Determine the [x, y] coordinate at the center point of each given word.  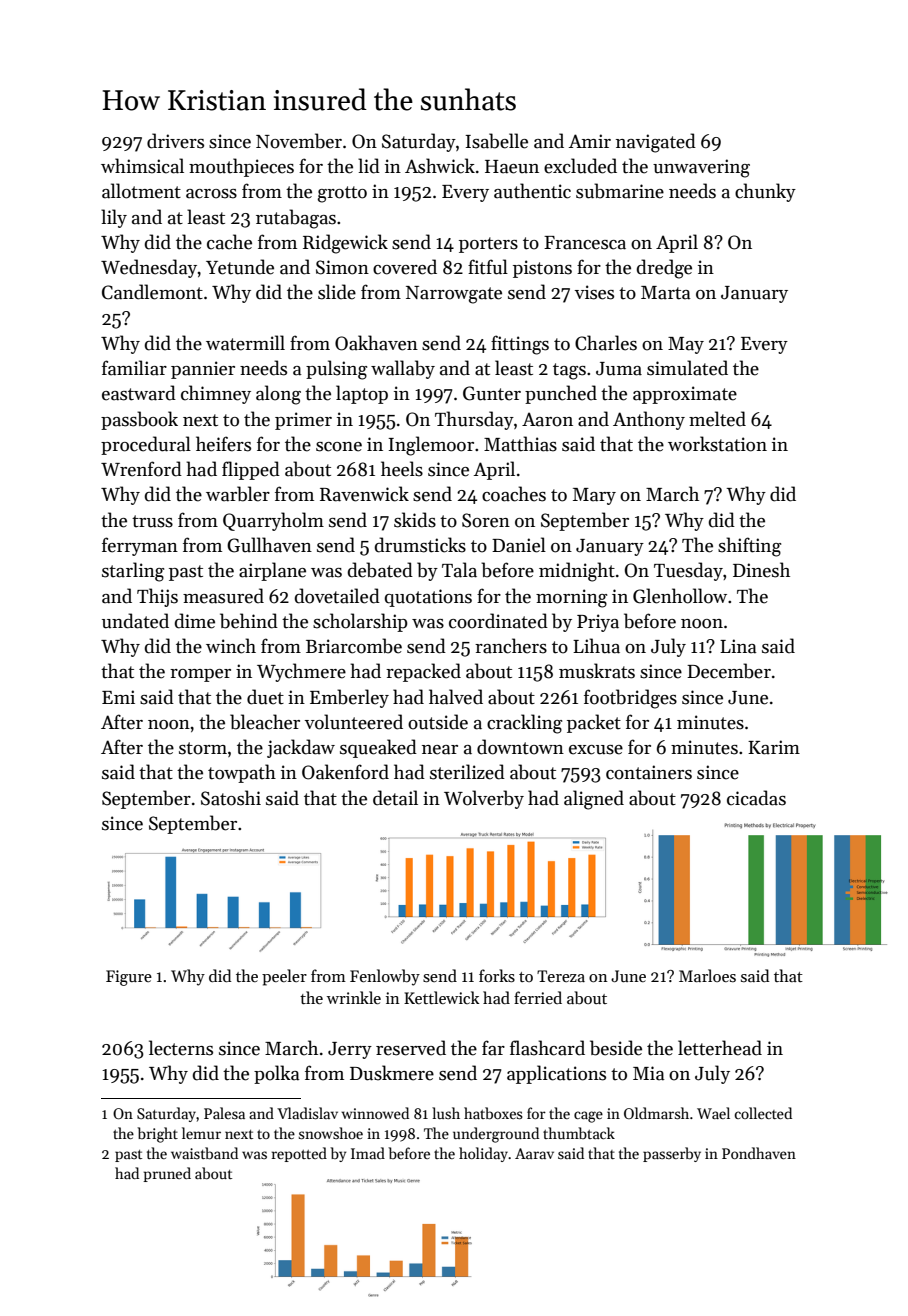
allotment [141, 191]
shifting [749, 547]
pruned [167, 1174]
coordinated [498, 621]
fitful [488, 267]
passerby [672, 1154]
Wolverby [484, 799]
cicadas [756, 798]
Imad [368, 1153]
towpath [242, 773]
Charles [606, 343]
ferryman [140, 546]
